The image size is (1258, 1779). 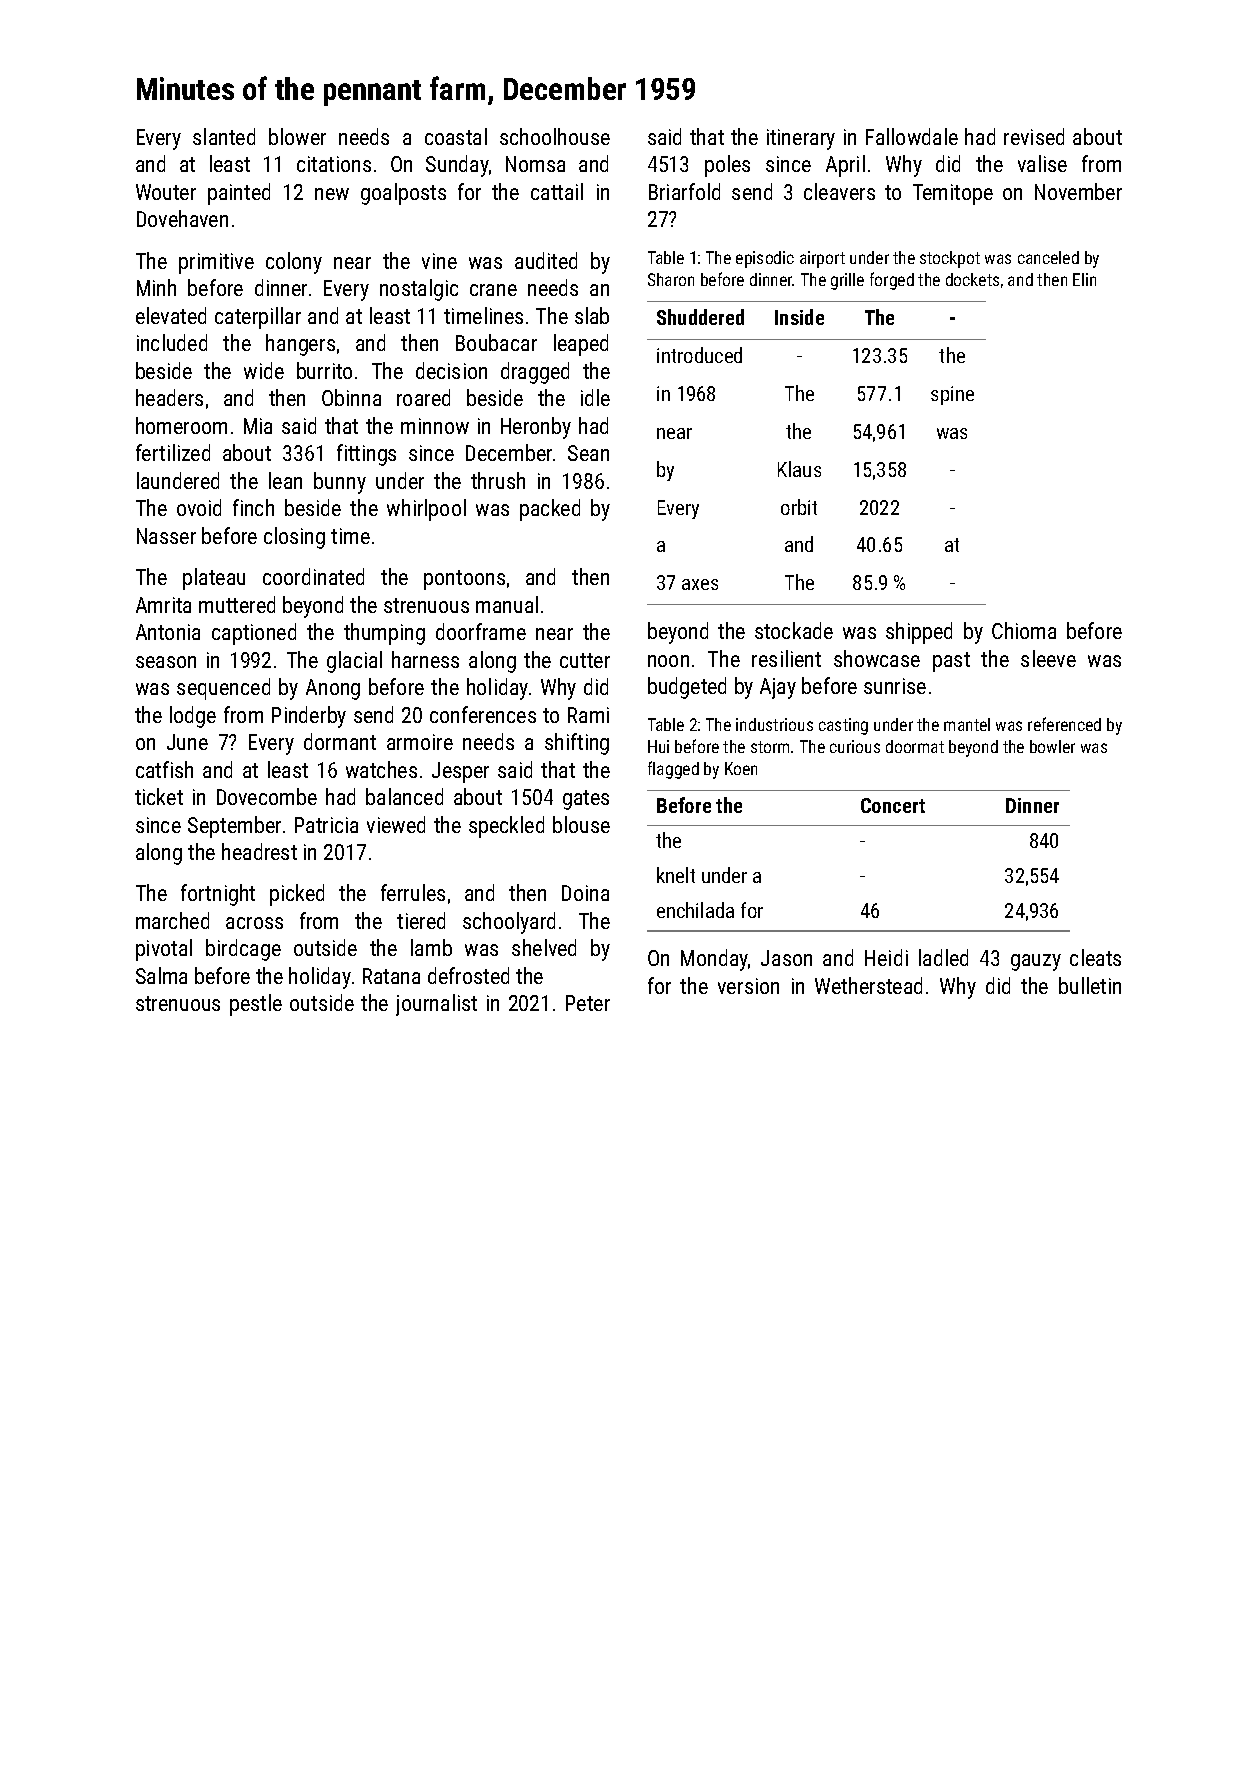 What do you see at coordinates (333, 689) in the document?
I see `Anong` at bounding box center [333, 689].
